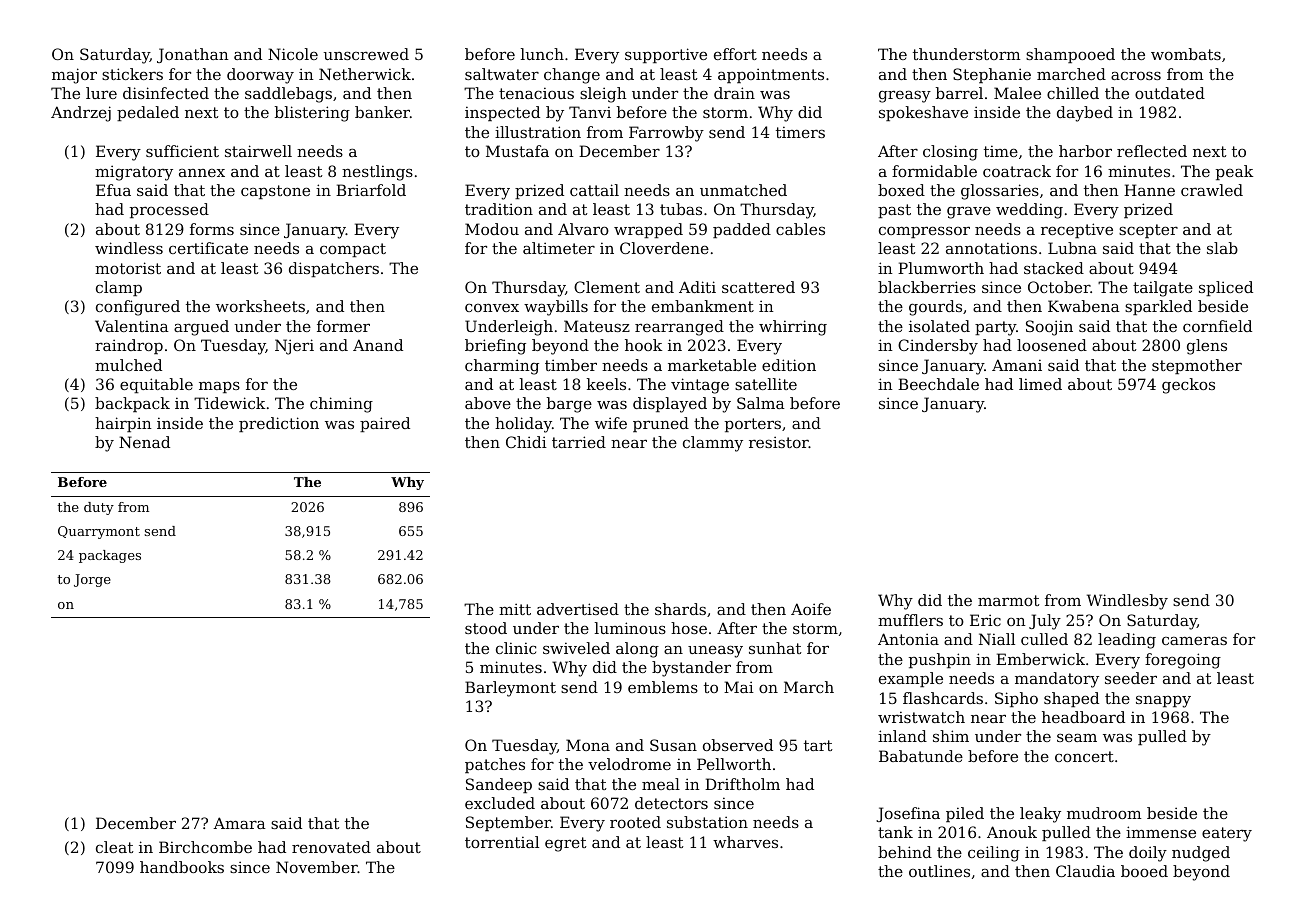 Image resolution: width=1308 pixels, height=924 pixels. I want to click on mitt, so click(515, 609).
